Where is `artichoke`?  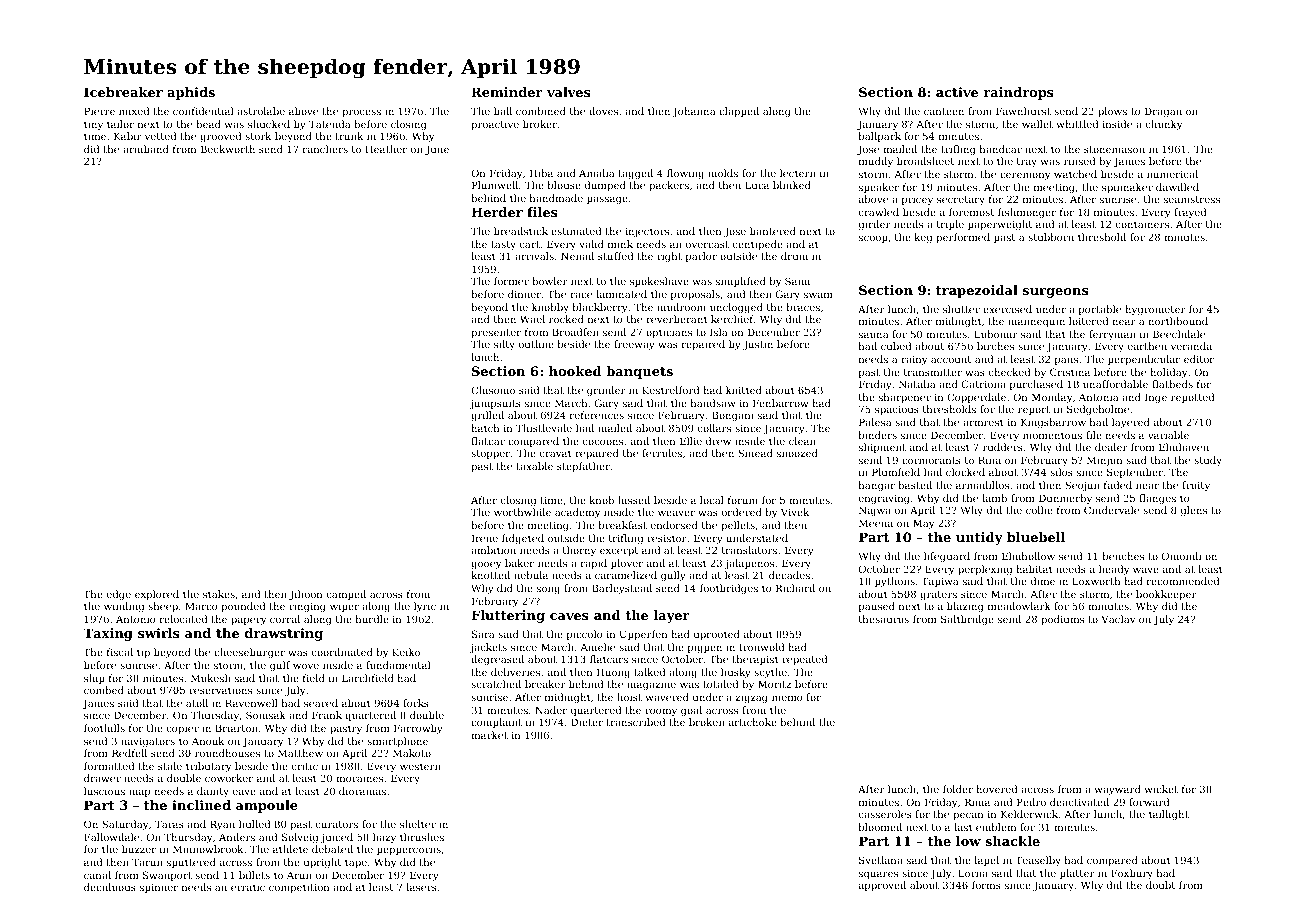
artichoke is located at coordinates (753, 722).
